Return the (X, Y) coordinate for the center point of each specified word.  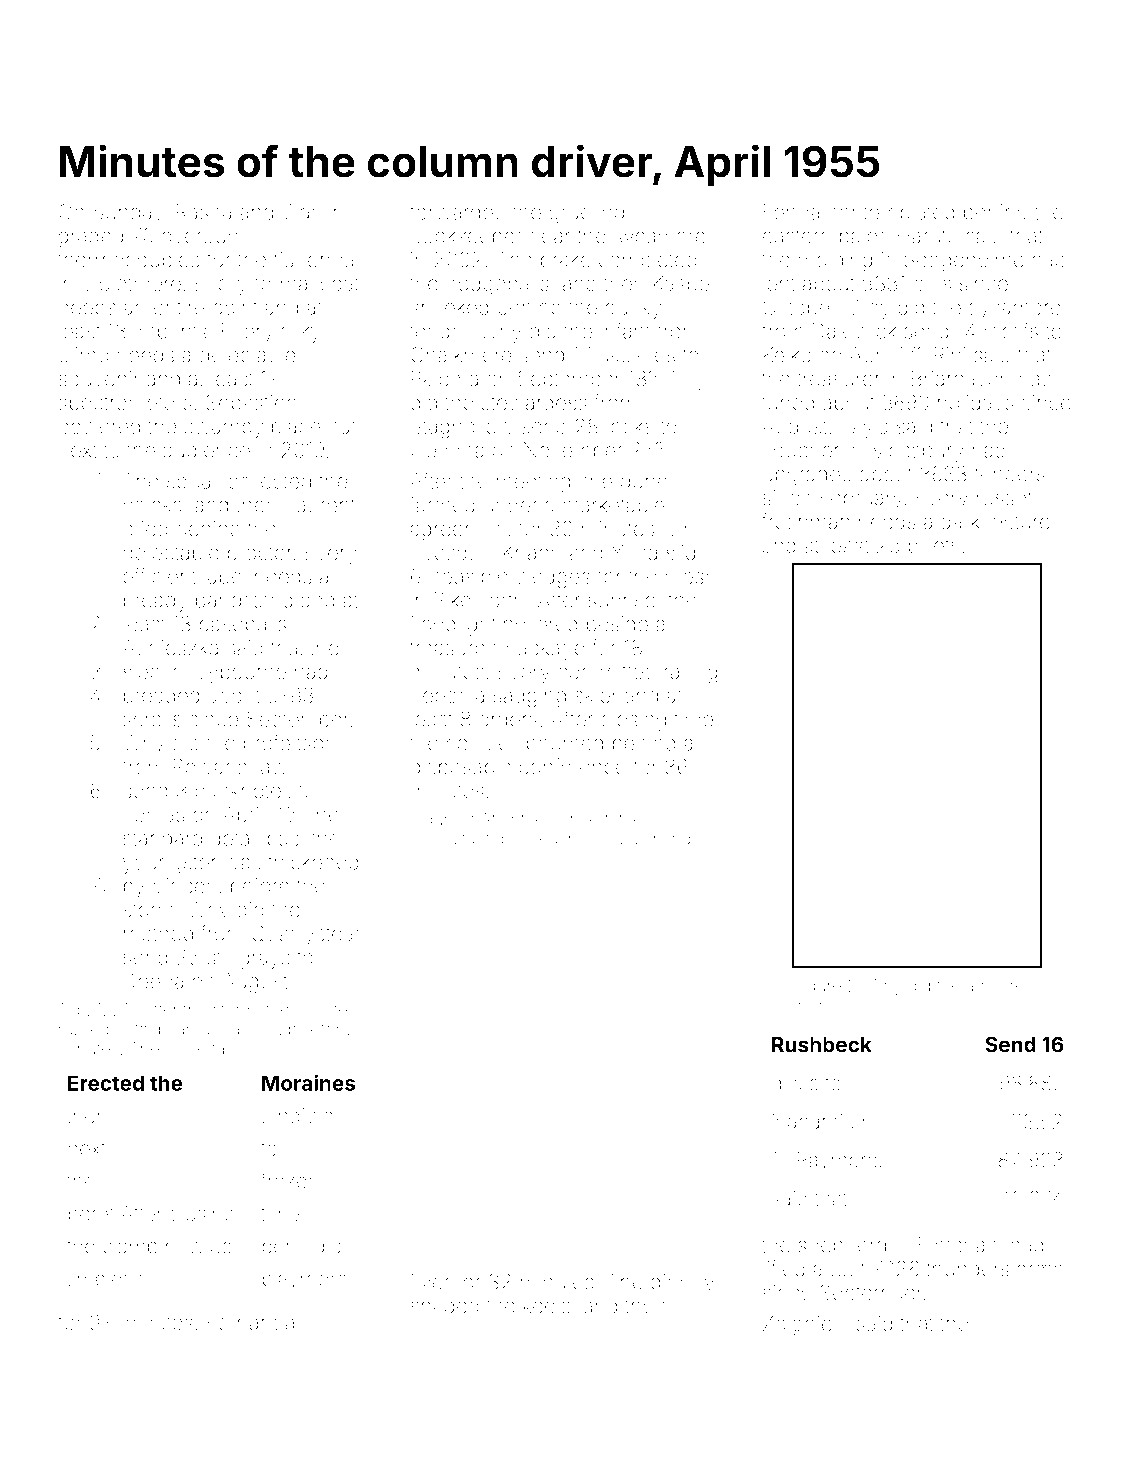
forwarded (457, 211)
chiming (660, 840)
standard (162, 838)
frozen (289, 1180)
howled (199, 1246)
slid (680, 552)
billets (933, 545)
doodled (526, 838)
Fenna (791, 212)
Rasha (204, 212)
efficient (159, 575)
